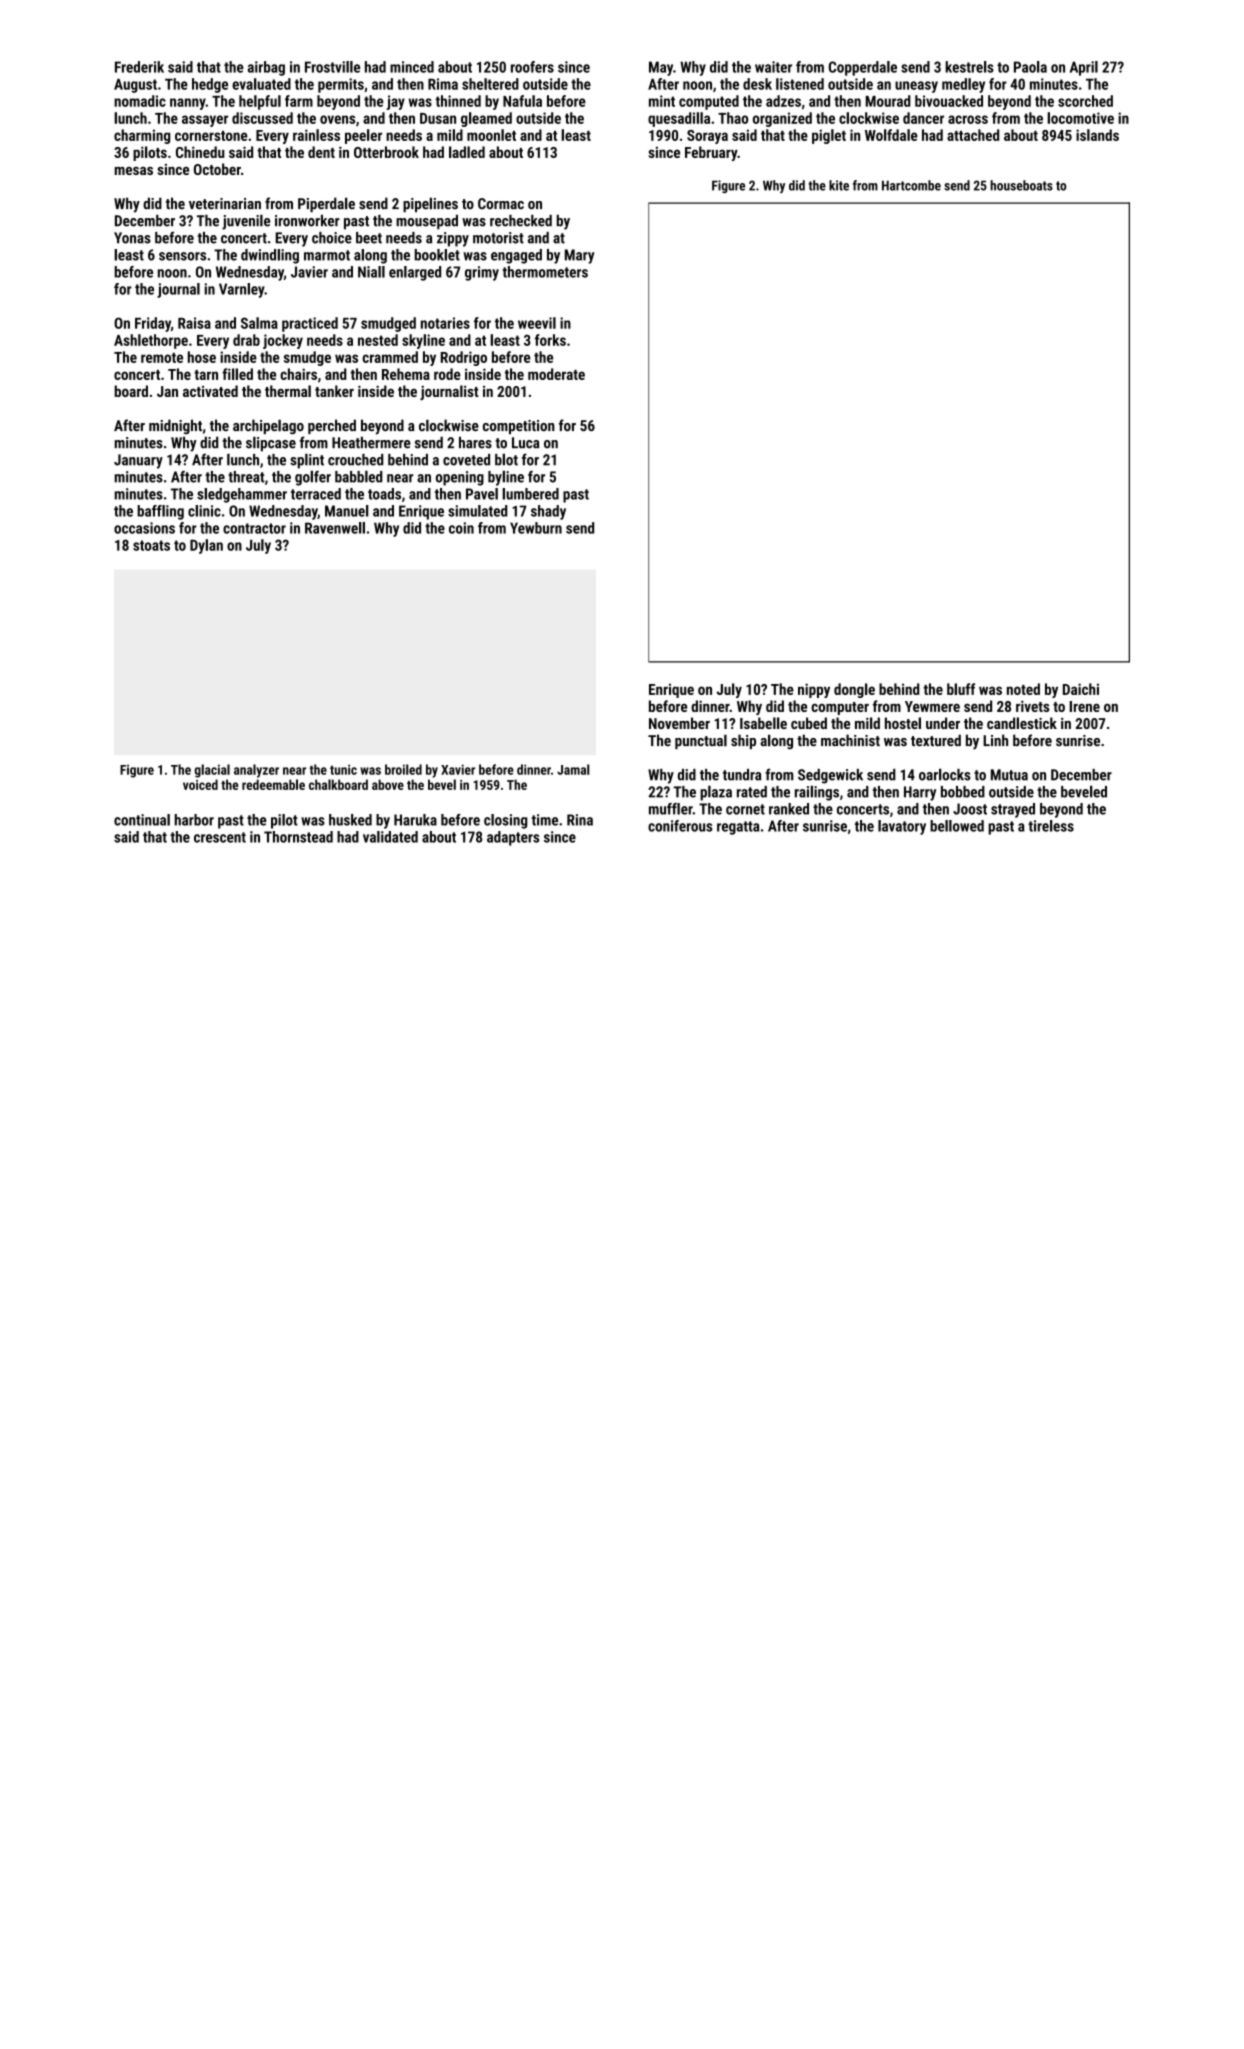 The width and height of the screenshot is (1244, 2049). What do you see at coordinates (521, 221) in the screenshot?
I see `rechecked` at bounding box center [521, 221].
